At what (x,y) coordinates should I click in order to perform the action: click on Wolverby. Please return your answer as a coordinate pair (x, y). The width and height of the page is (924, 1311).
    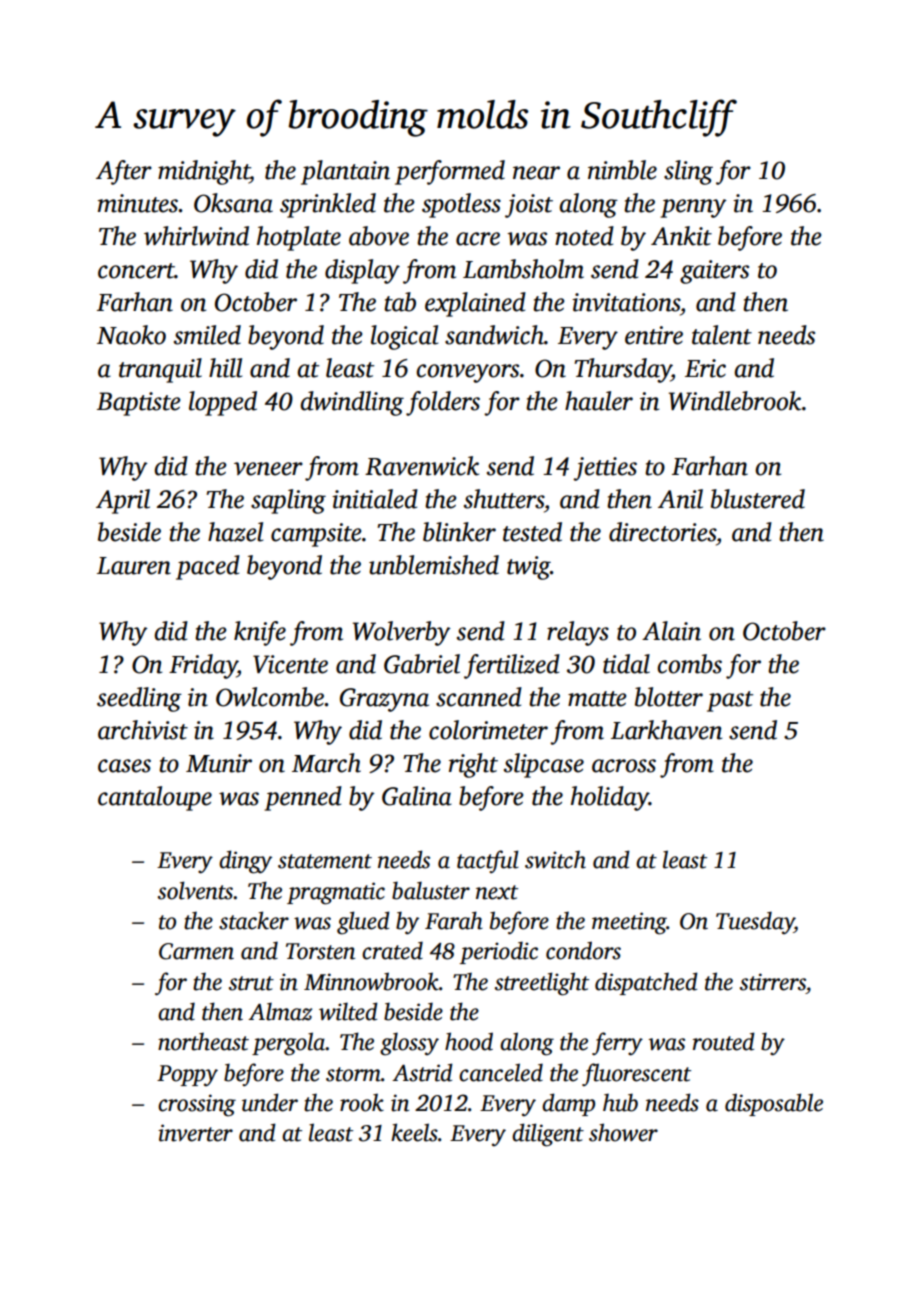
    Looking at the image, I should click on (402, 633).
